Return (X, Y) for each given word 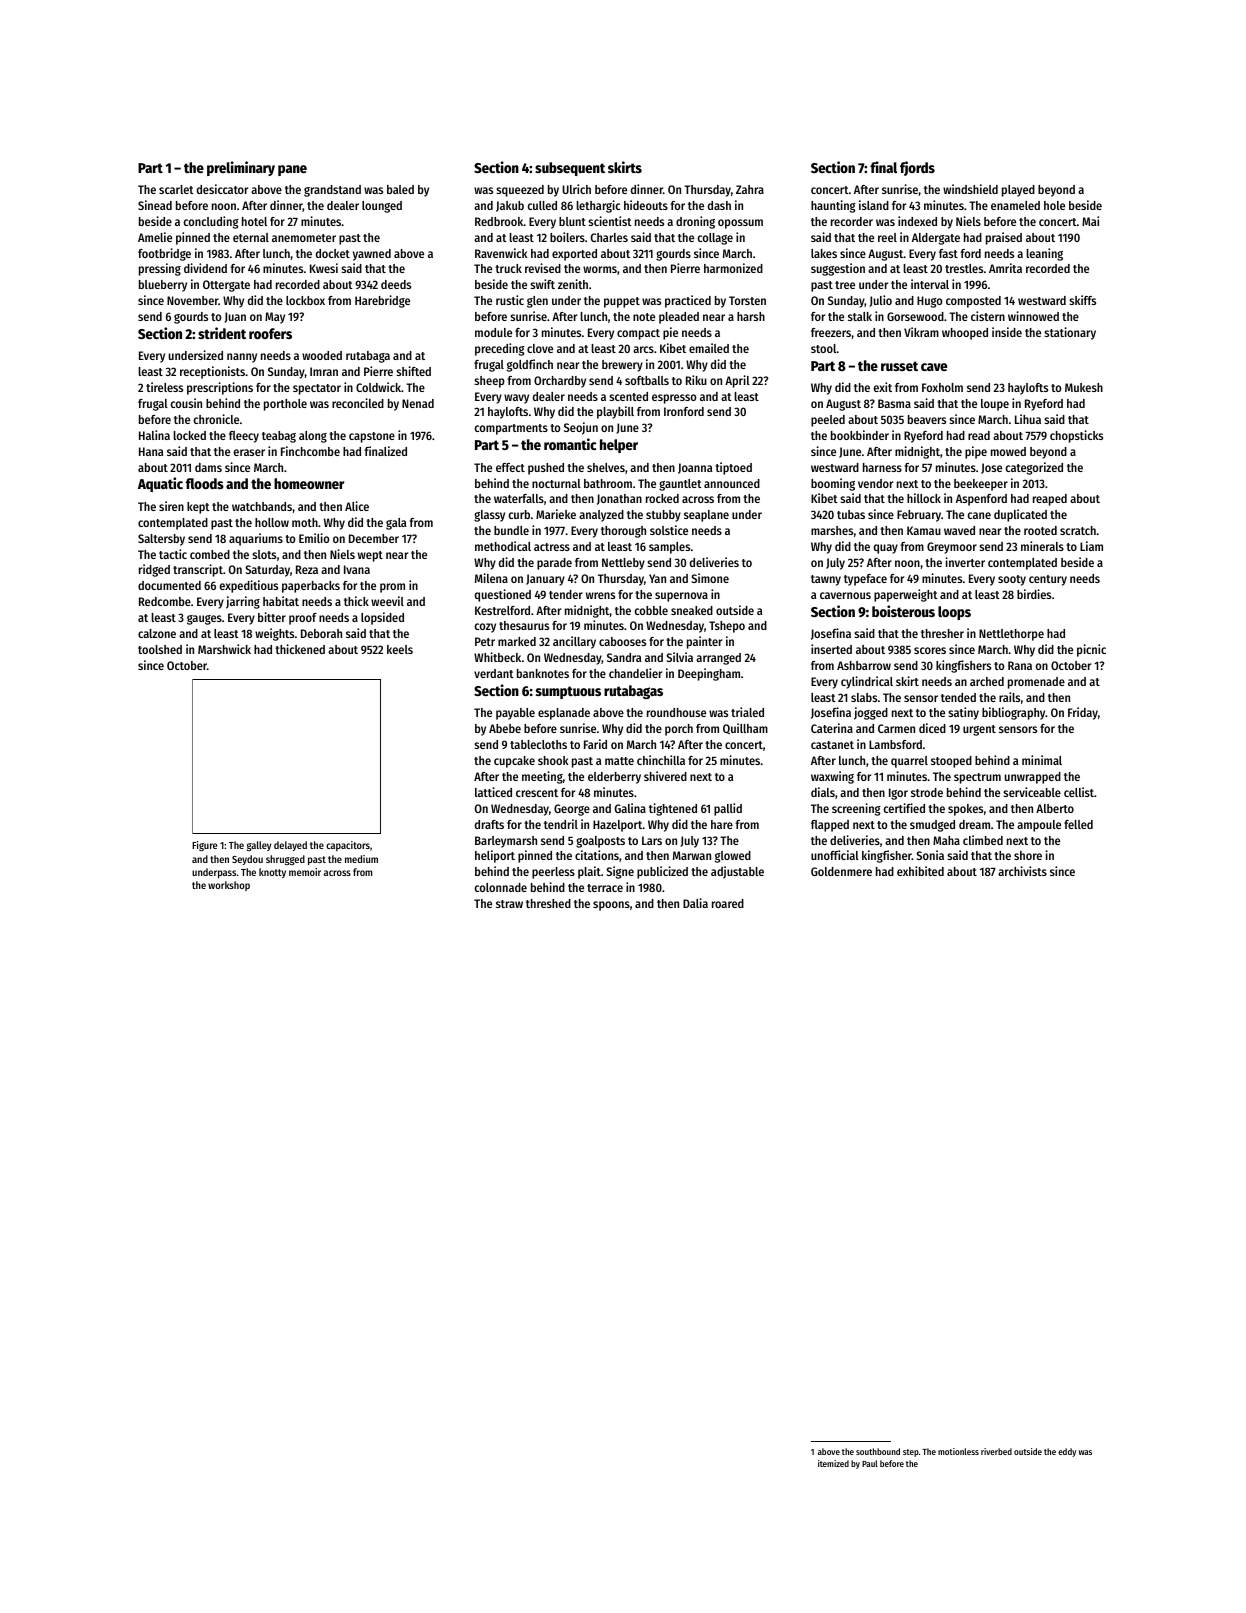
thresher (942, 633)
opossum (740, 224)
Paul (870, 1463)
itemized (833, 1463)
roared (728, 903)
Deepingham (709, 674)
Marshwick (224, 649)
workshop (229, 886)
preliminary (241, 168)
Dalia (695, 903)
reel (887, 237)
